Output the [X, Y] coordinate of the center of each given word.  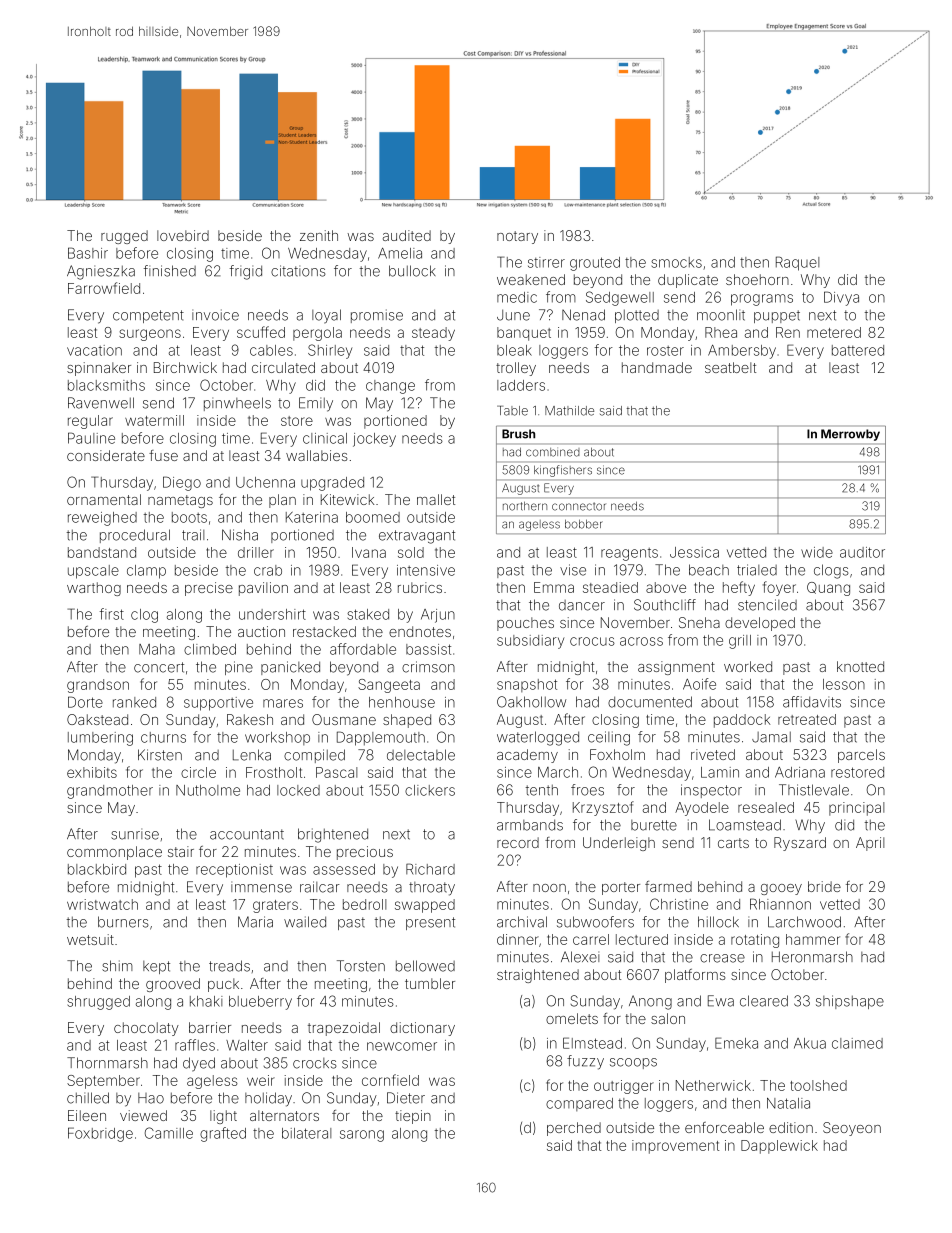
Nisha [240, 535]
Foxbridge [100, 1134]
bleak [514, 350]
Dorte [85, 702]
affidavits [812, 702]
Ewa [721, 1001]
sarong [362, 1136]
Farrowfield [104, 288]
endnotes [420, 631]
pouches [525, 624]
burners [123, 922]
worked [748, 666]
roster [665, 351]
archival [522, 922]
